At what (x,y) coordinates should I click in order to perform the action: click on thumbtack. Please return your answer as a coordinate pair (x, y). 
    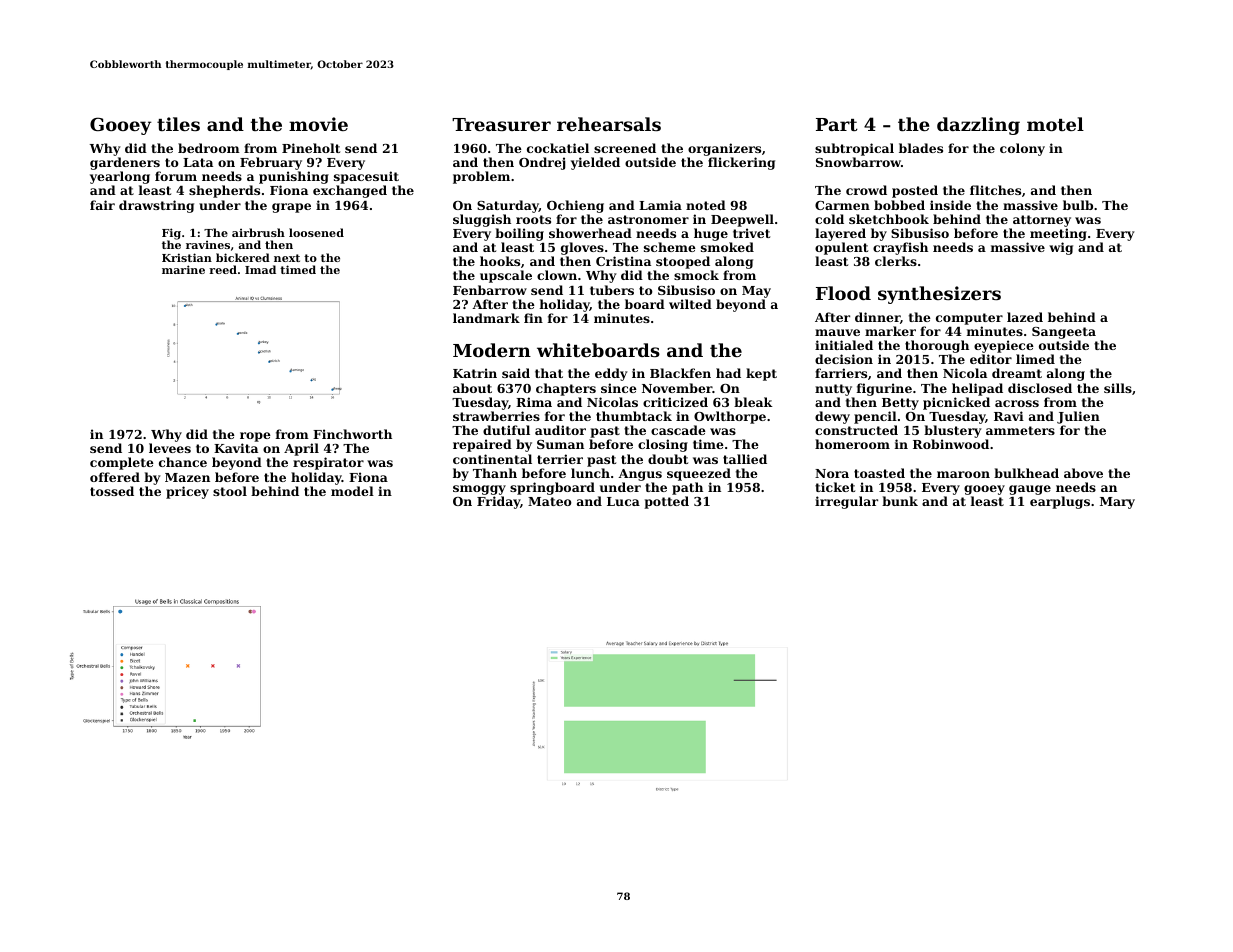
    Looking at the image, I should click on (634, 416).
